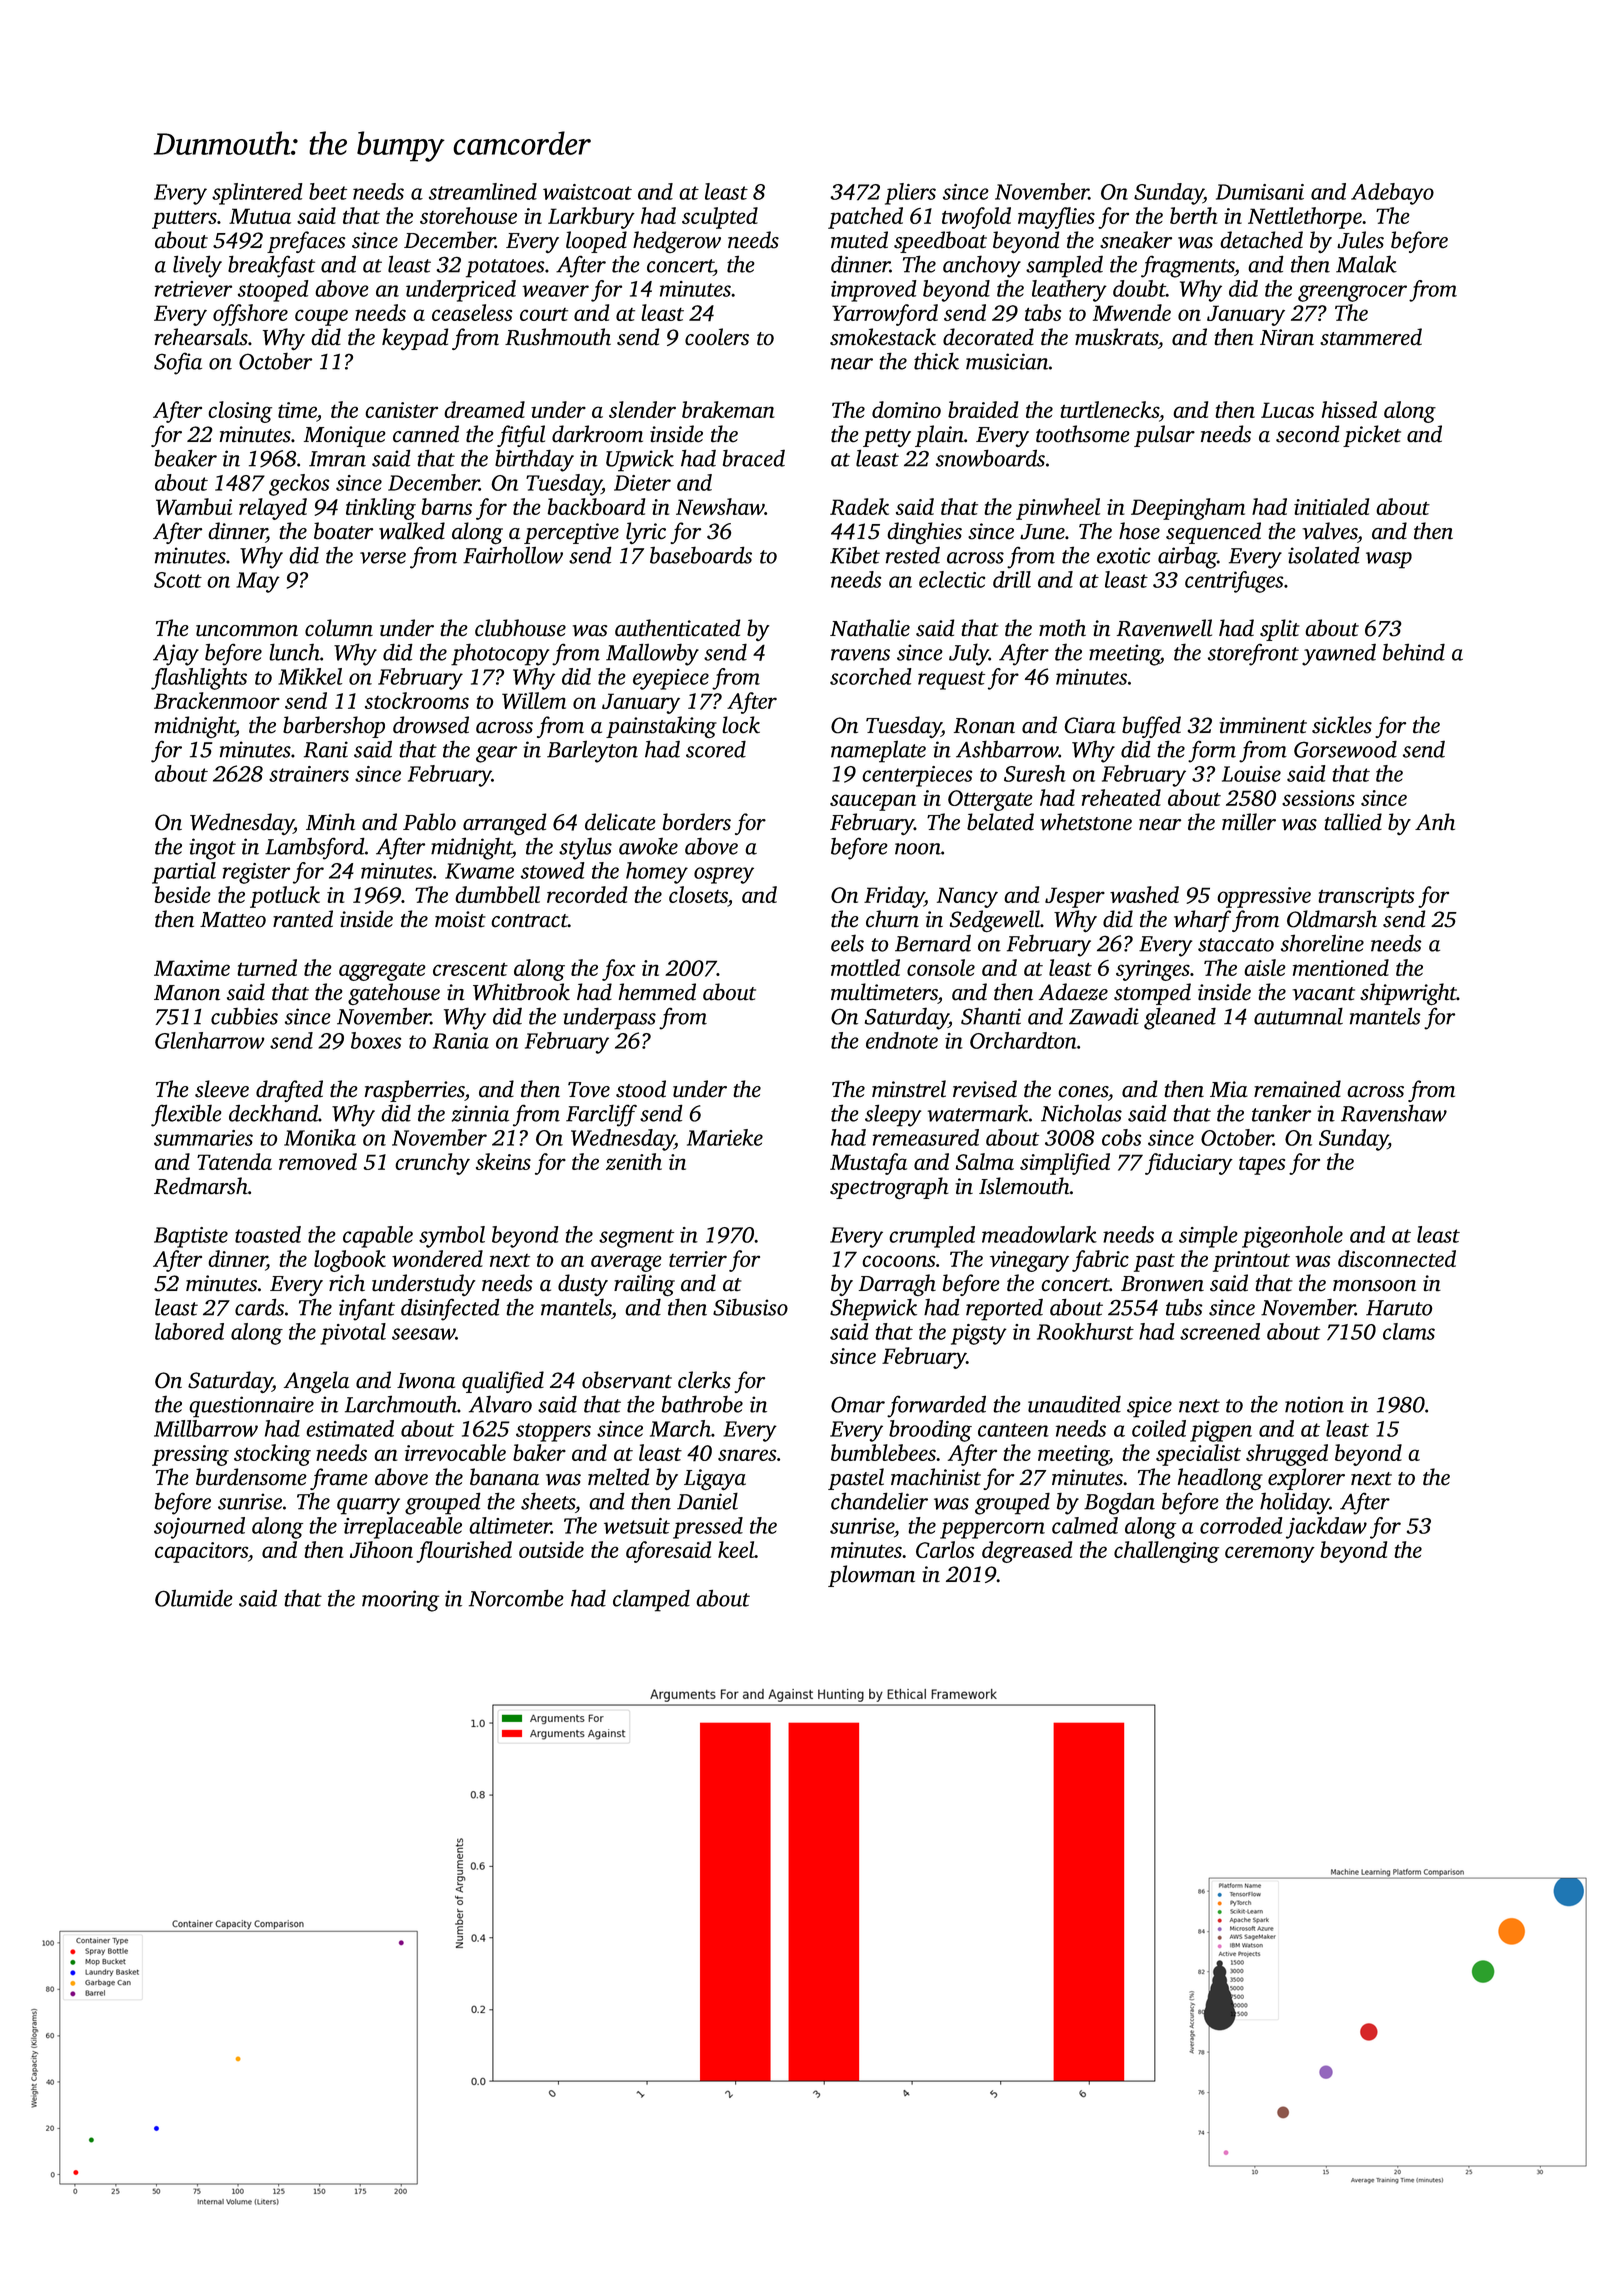 This screenshot has height=2292, width=1620. What do you see at coordinates (437, 1258) in the screenshot?
I see `wondered` at bounding box center [437, 1258].
